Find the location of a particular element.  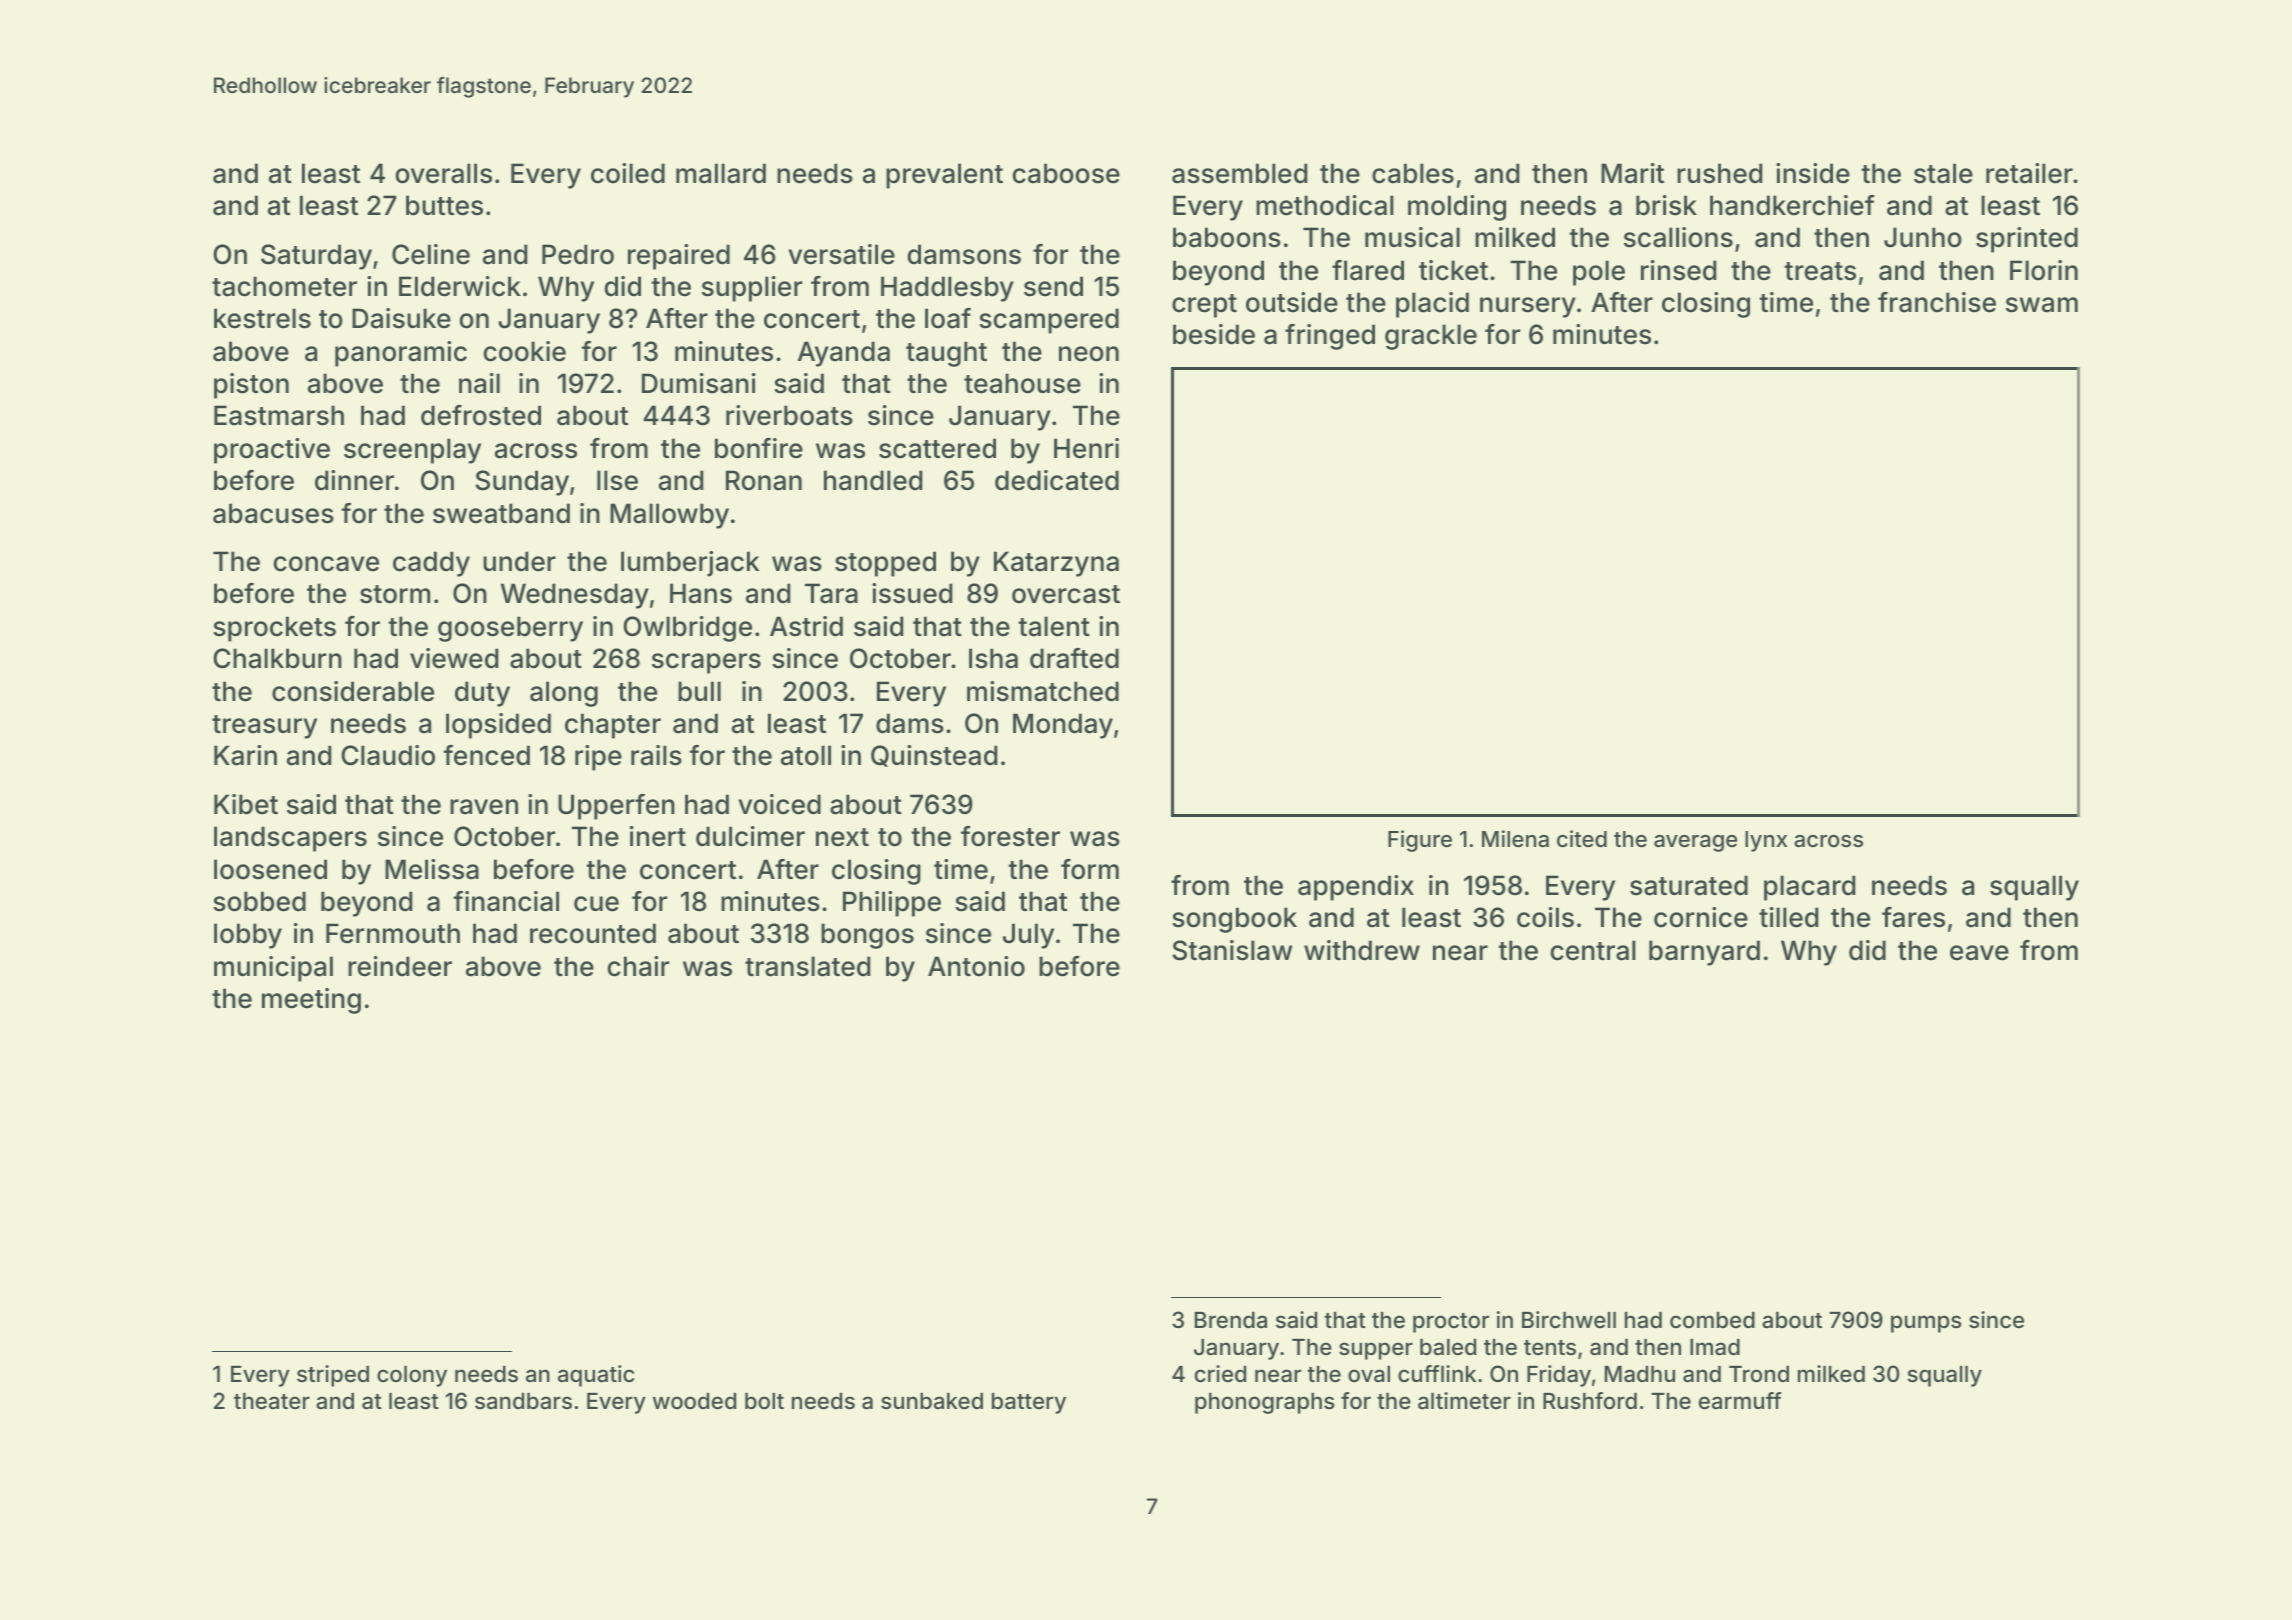

lynx is located at coordinates (1766, 841).
